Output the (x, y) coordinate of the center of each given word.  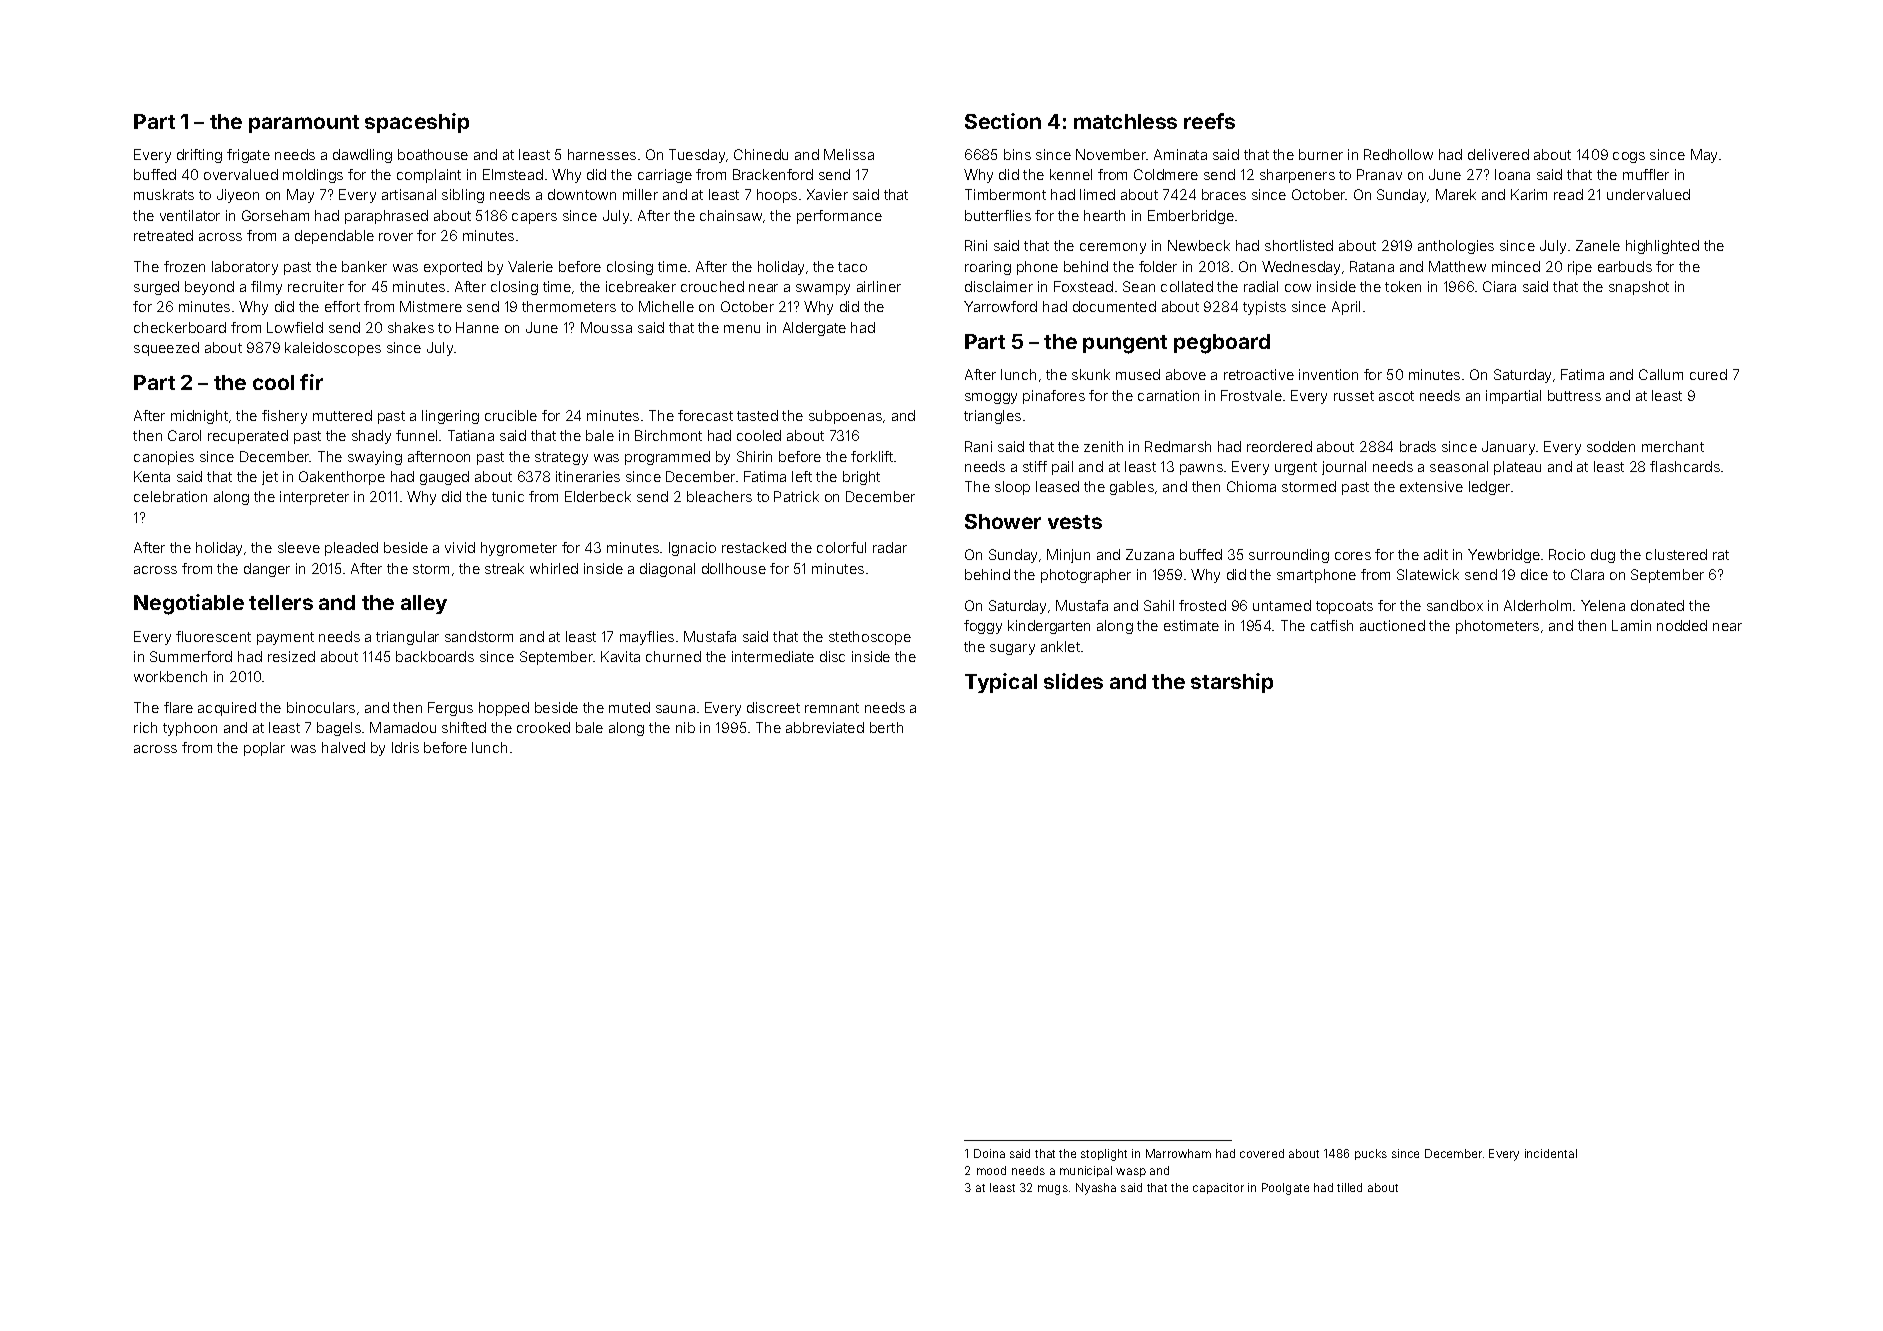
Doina (989, 1153)
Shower (1003, 521)
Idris (405, 747)
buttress (1574, 395)
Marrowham (1178, 1153)
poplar (264, 749)
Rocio (1567, 554)
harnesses (602, 154)
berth (886, 727)
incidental (1551, 1153)
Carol (184, 435)
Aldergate (814, 329)
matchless (1125, 121)
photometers (1497, 627)
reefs (1209, 121)
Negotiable (189, 604)
